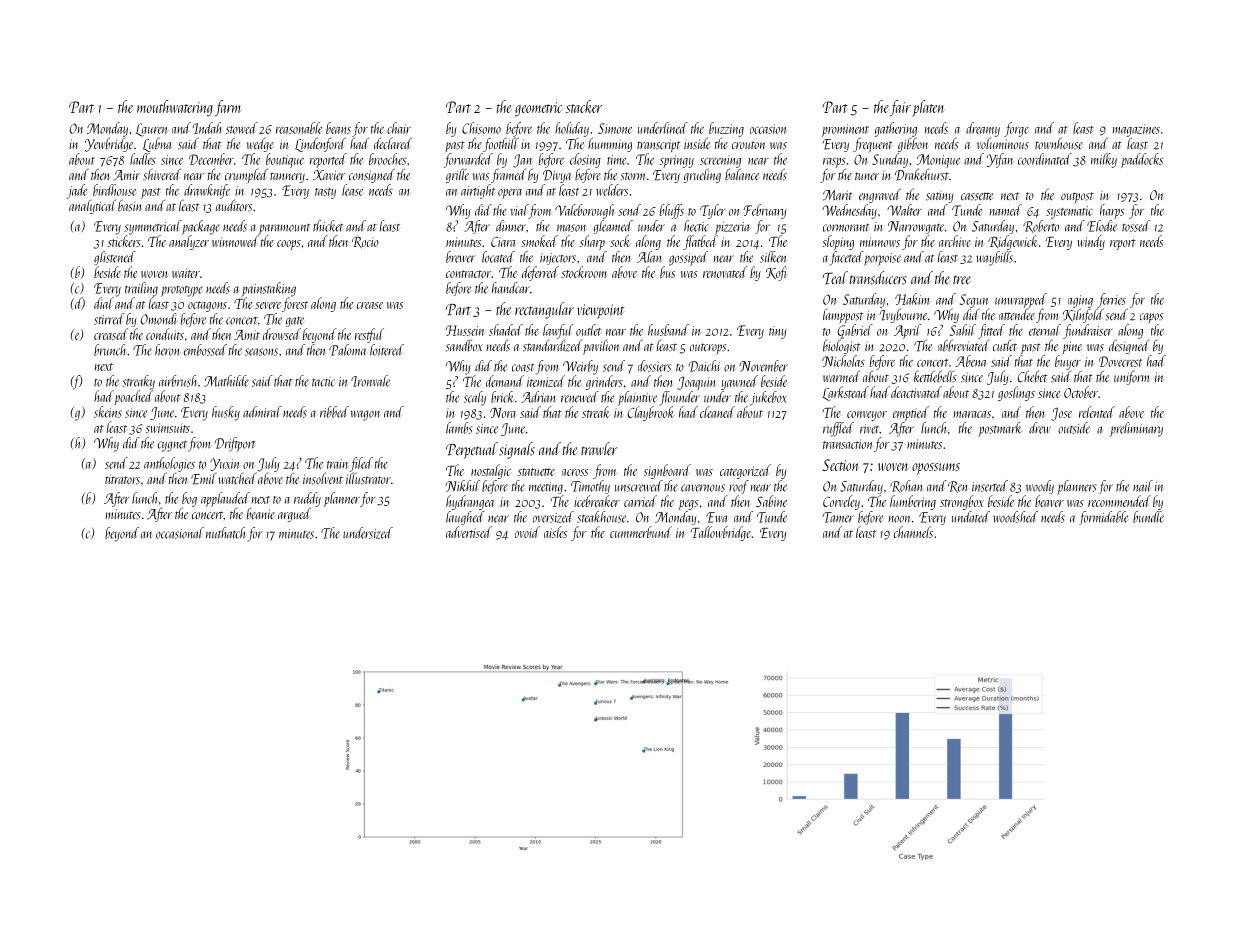  I want to click on mouthwatering, so click(175, 108).
